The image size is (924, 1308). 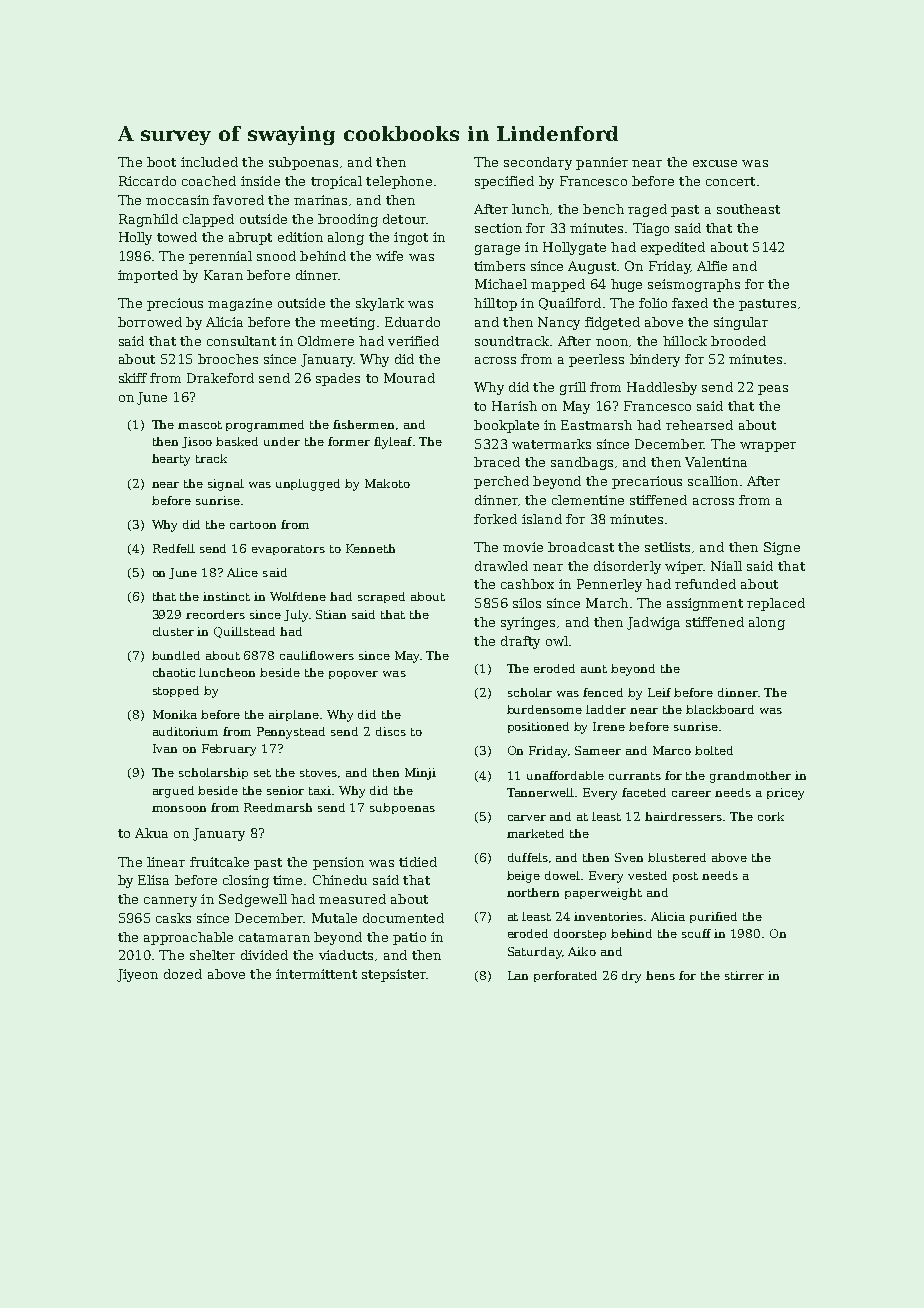 What do you see at coordinates (393, 443) in the screenshot?
I see `flyleaf` at bounding box center [393, 443].
